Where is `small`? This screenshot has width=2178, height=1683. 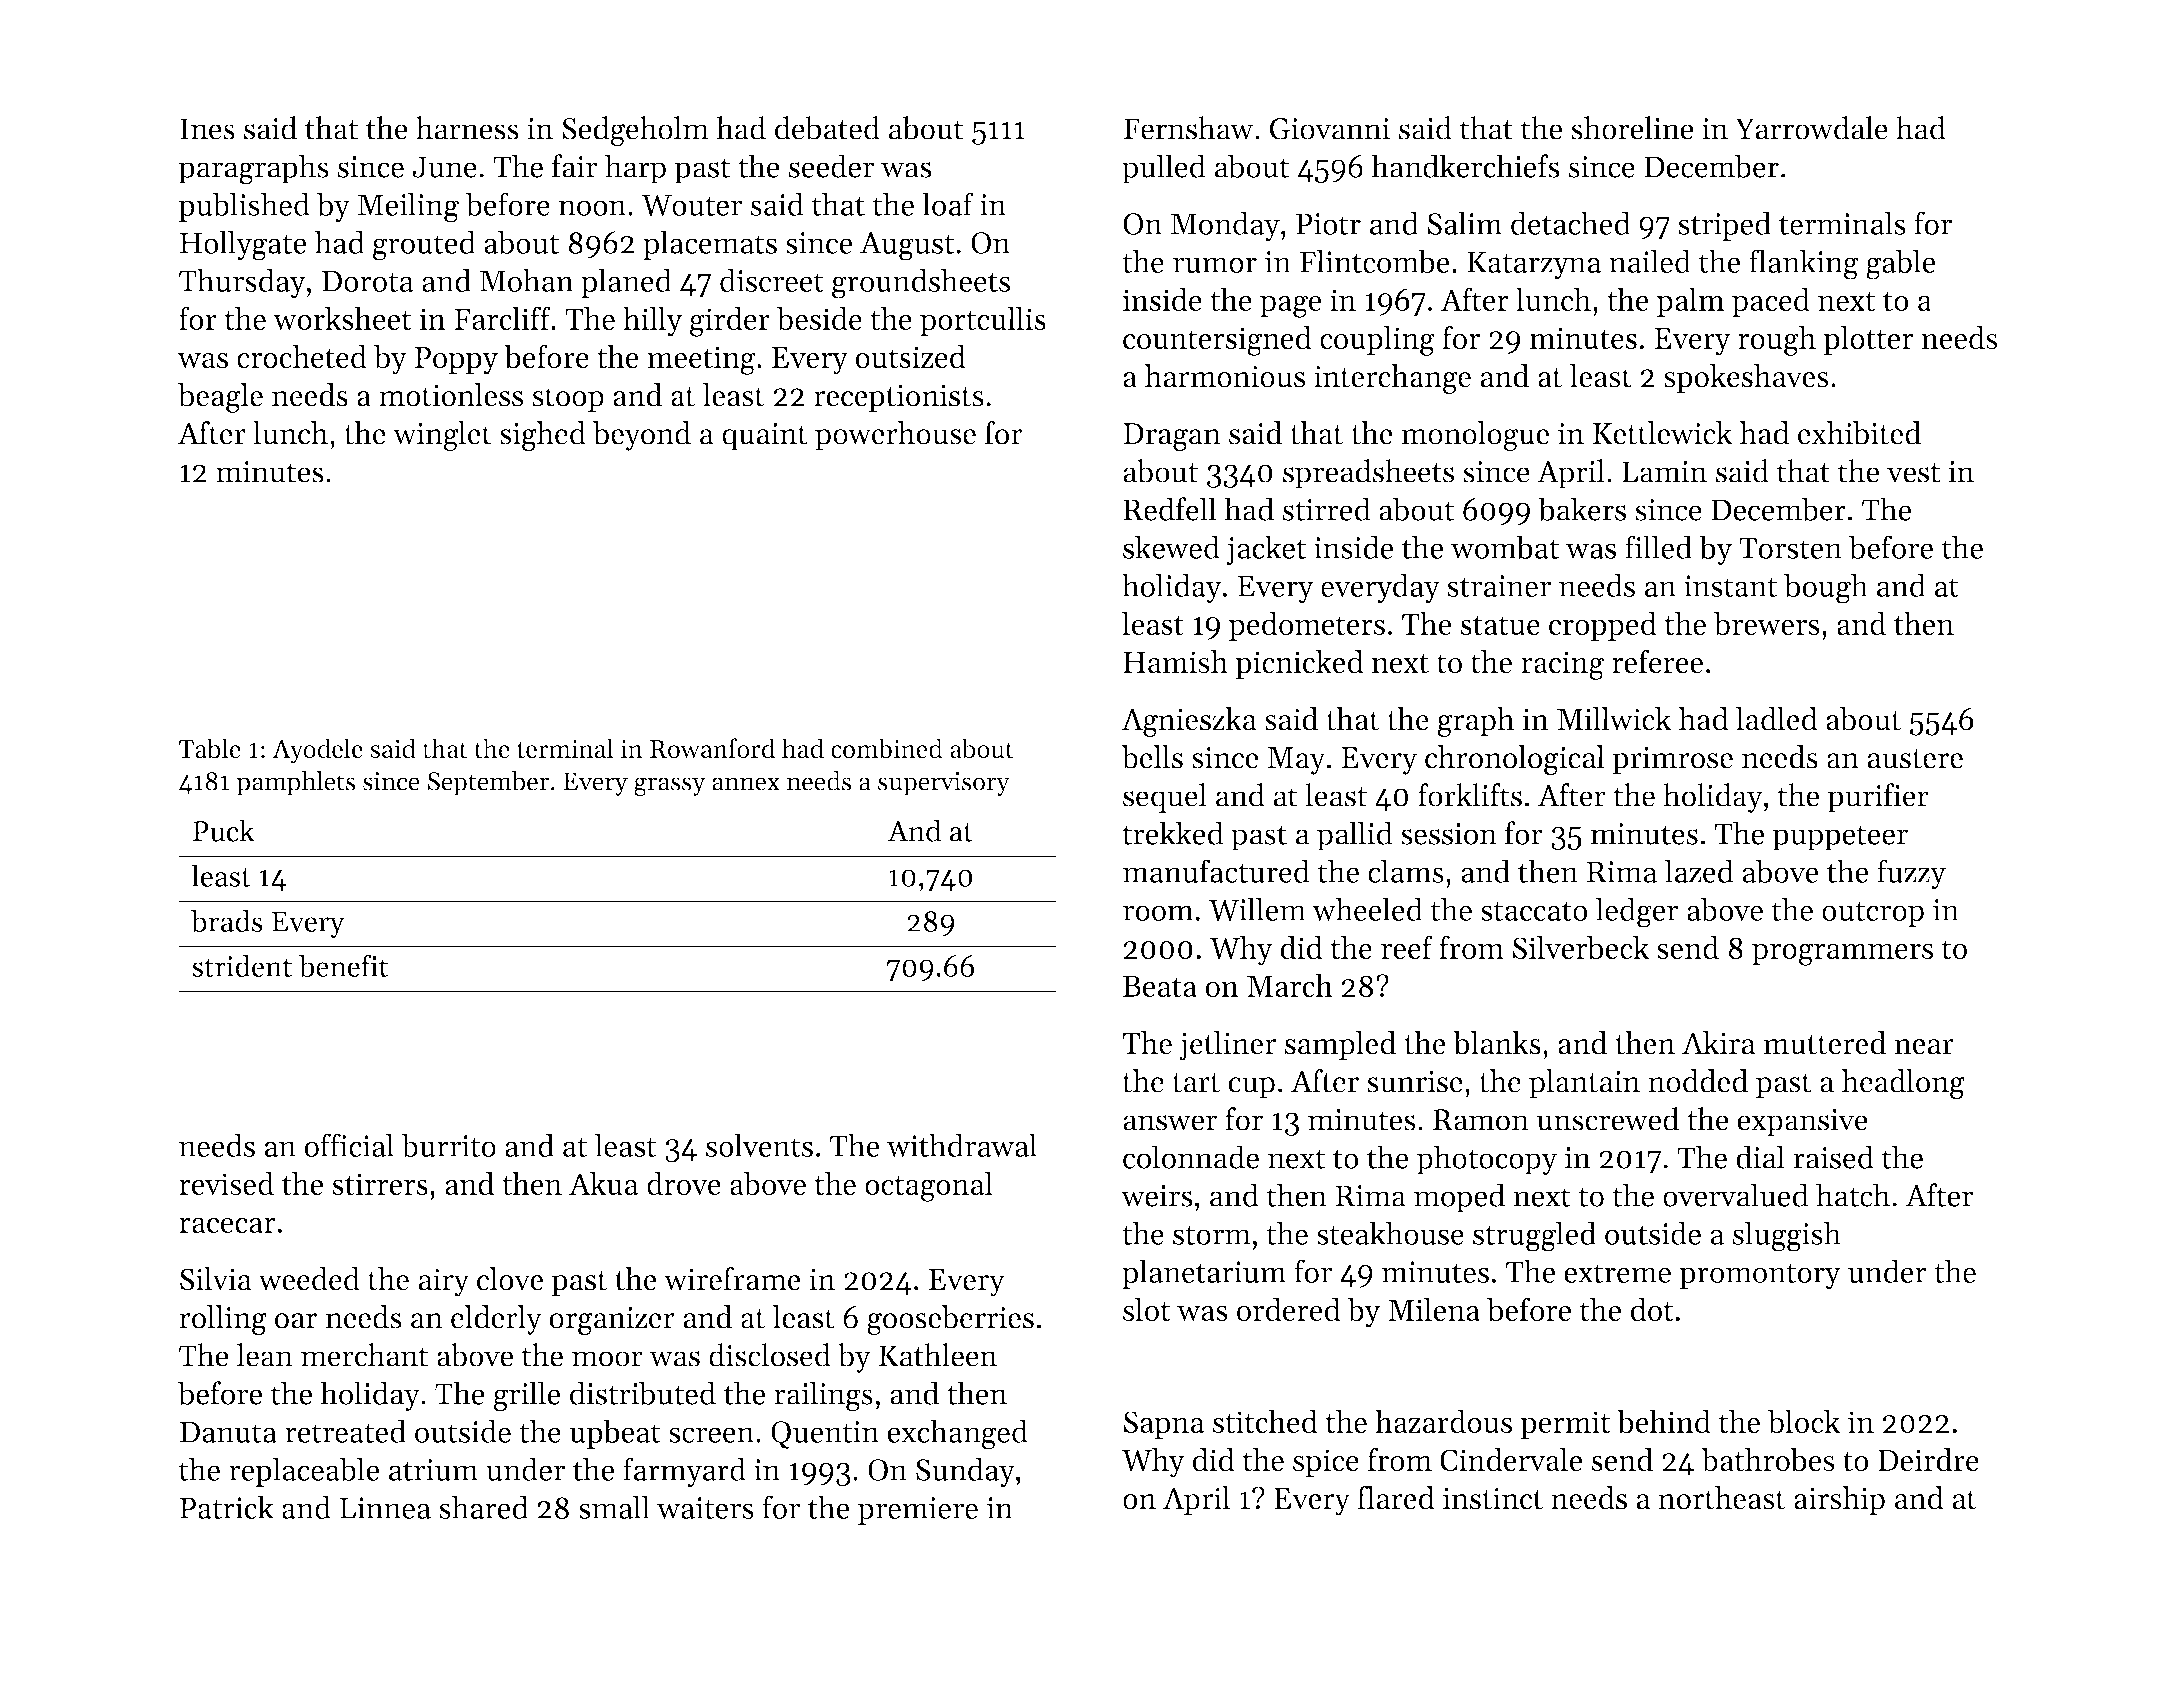 small is located at coordinates (614, 1507).
